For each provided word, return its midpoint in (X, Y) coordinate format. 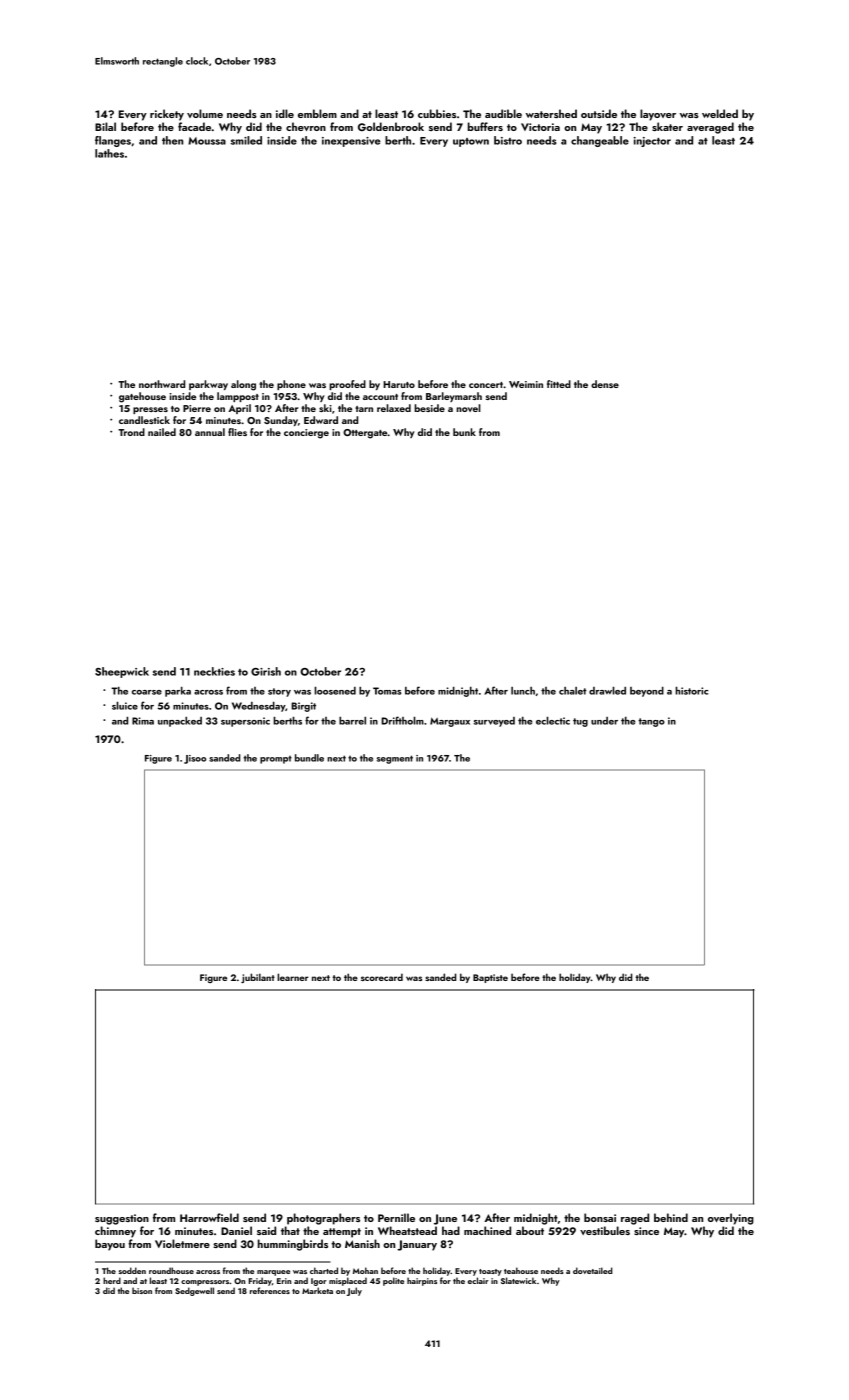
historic (691, 691)
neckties (214, 671)
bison (142, 1290)
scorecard (382, 977)
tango (651, 722)
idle (285, 113)
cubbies (437, 113)
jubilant (258, 978)
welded (720, 113)
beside (429, 408)
